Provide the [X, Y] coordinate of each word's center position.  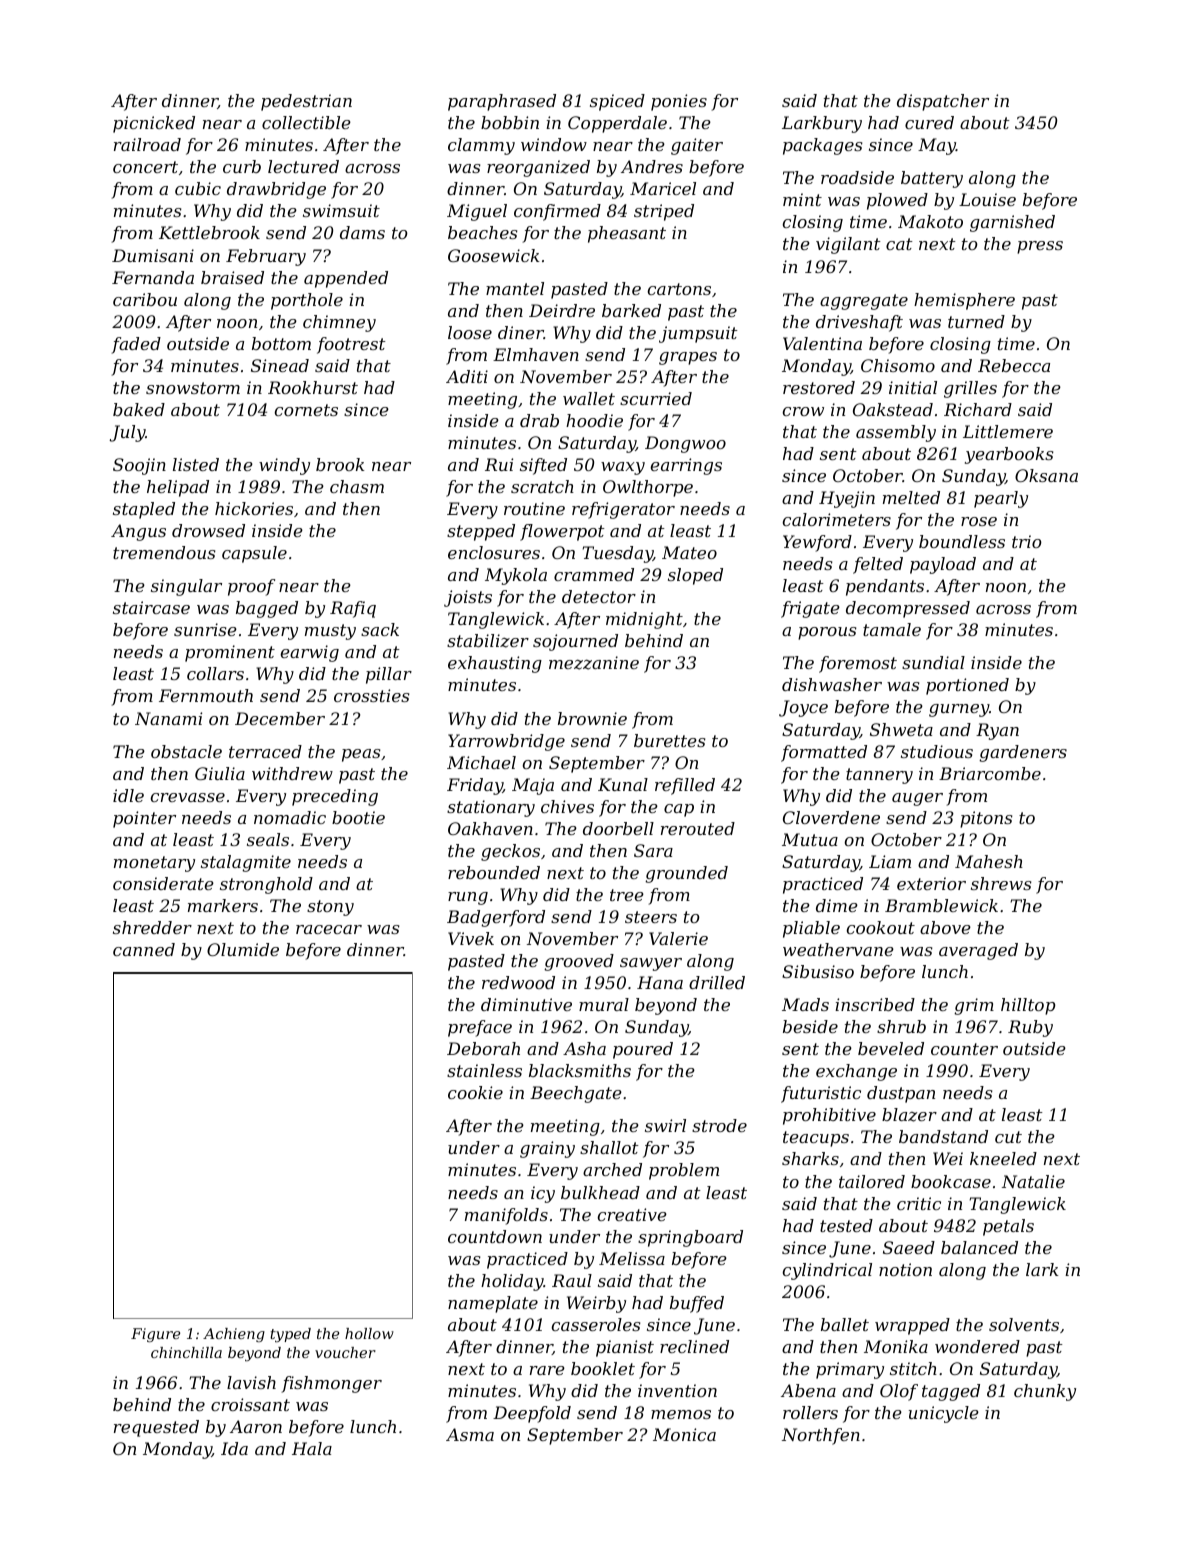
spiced [617, 102]
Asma [470, 1434]
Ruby [1030, 1028]
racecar [329, 929]
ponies [679, 102]
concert [145, 167]
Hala [312, 1448]
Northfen [821, 1436]
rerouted [698, 828]
